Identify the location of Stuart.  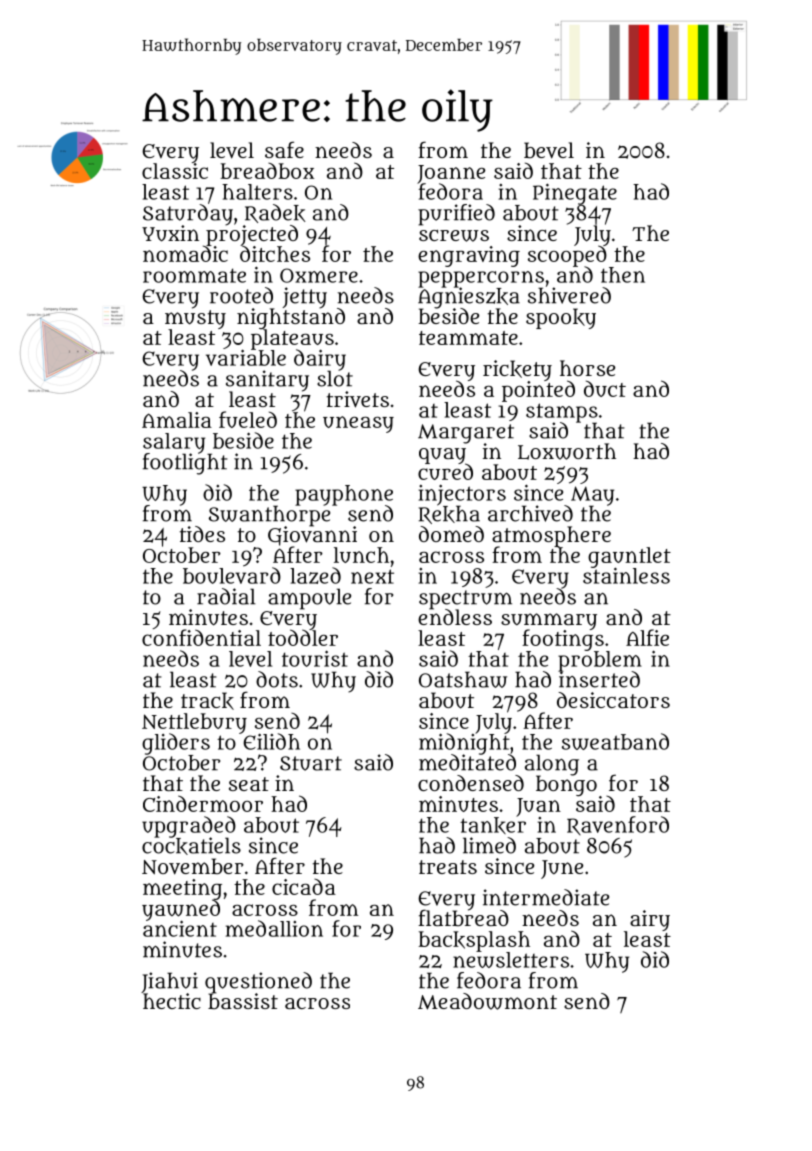
(311, 763).
